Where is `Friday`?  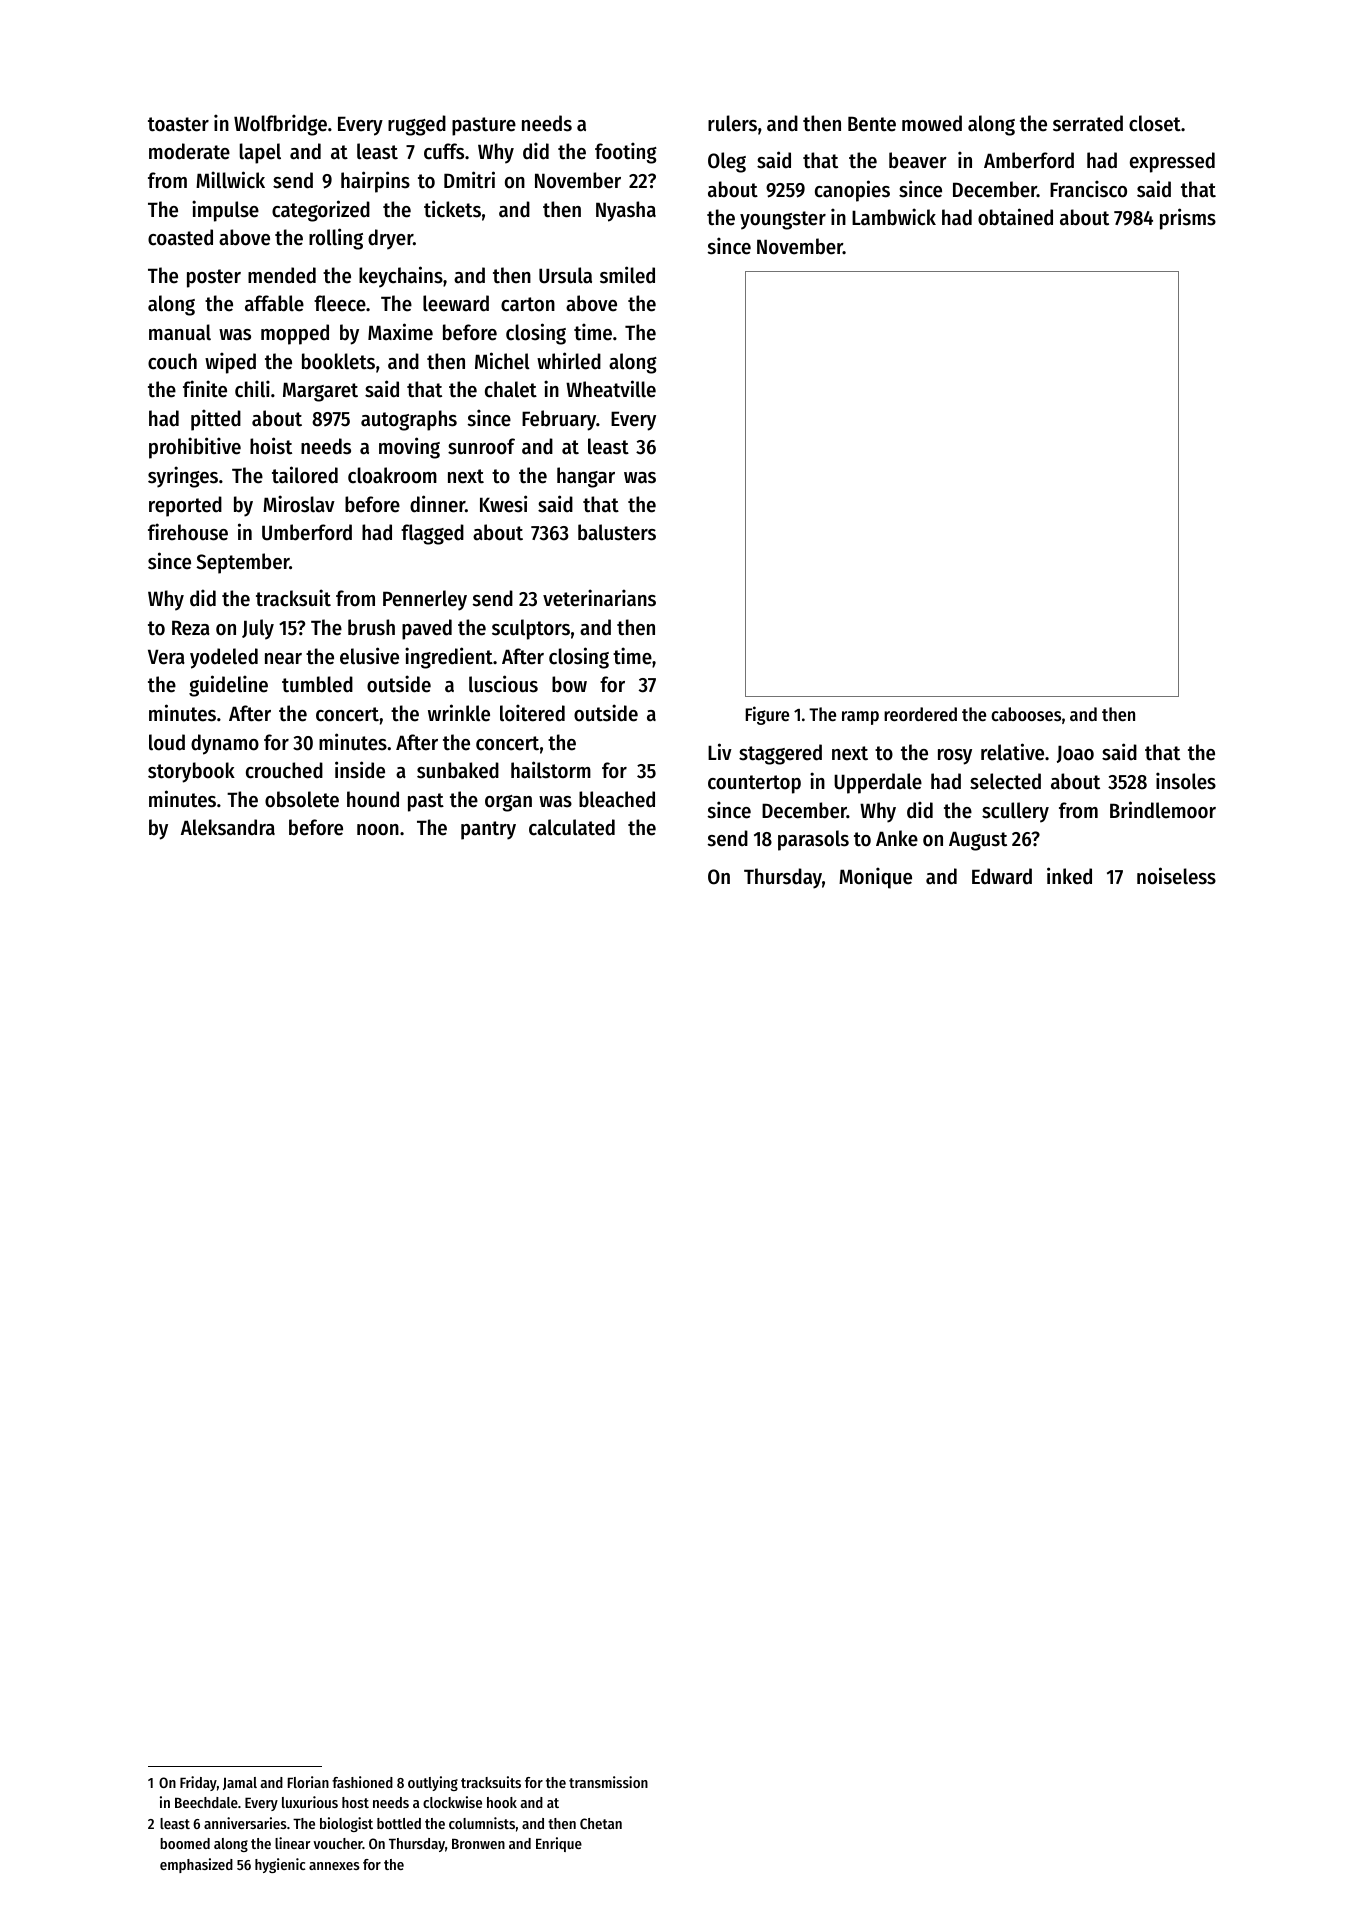
Friday is located at coordinates (198, 1783).
